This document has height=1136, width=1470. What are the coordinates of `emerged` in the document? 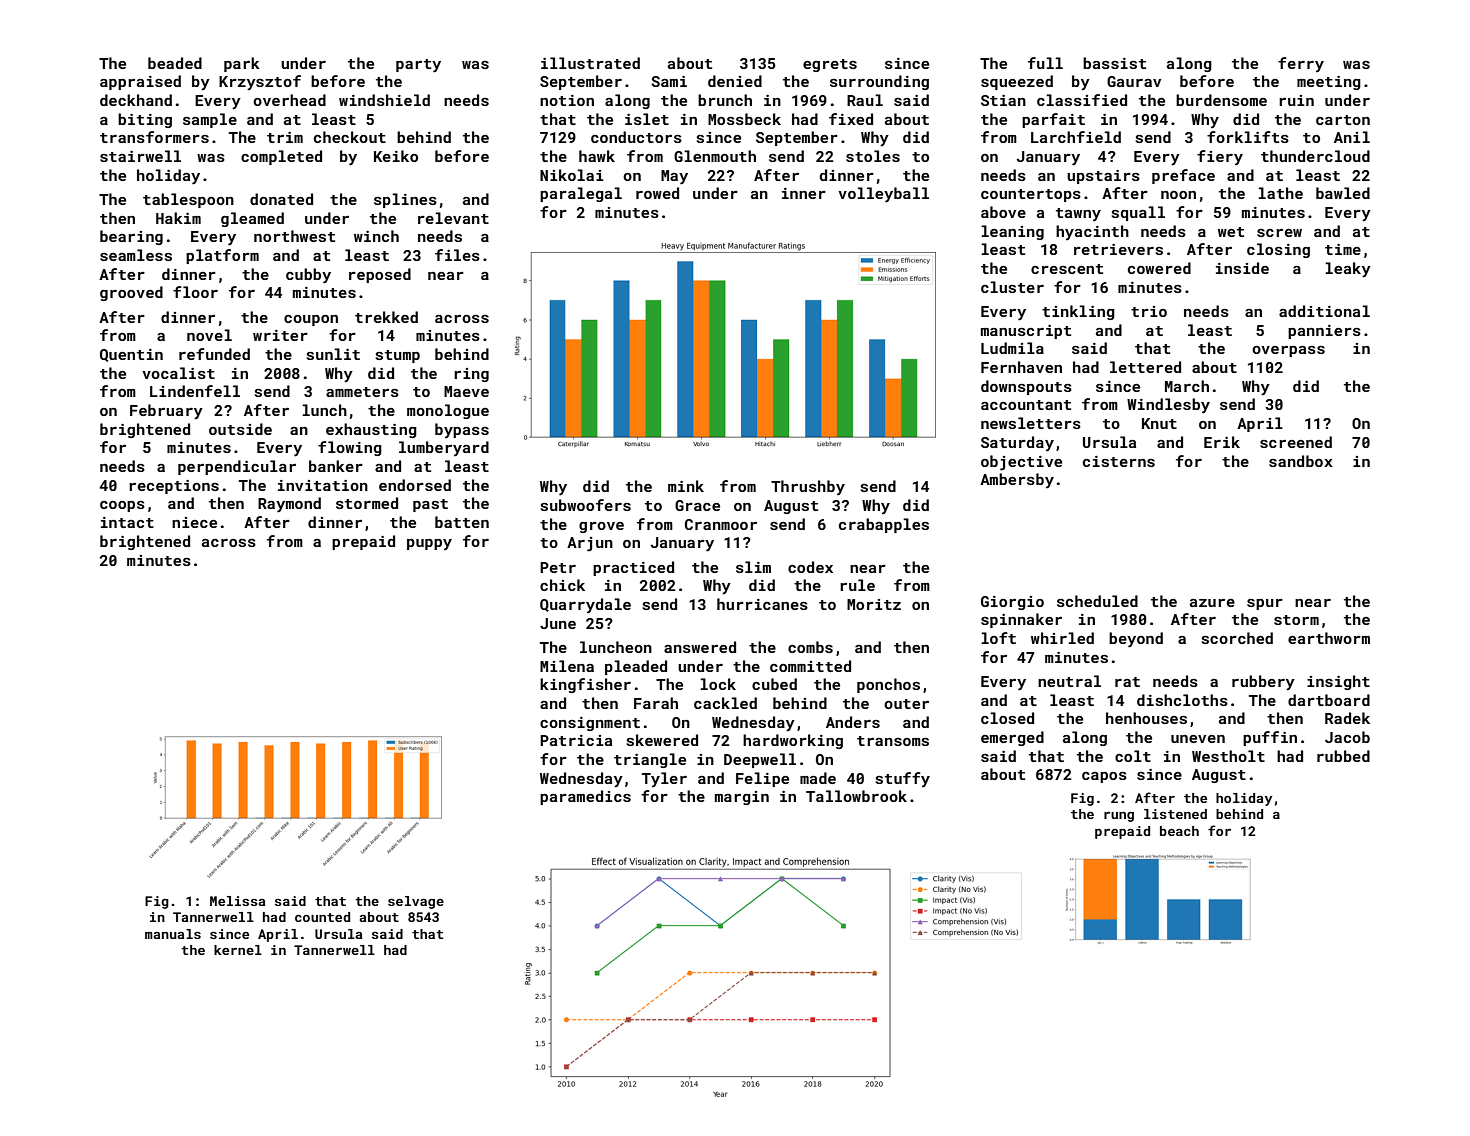 It's located at (1012, 738).
